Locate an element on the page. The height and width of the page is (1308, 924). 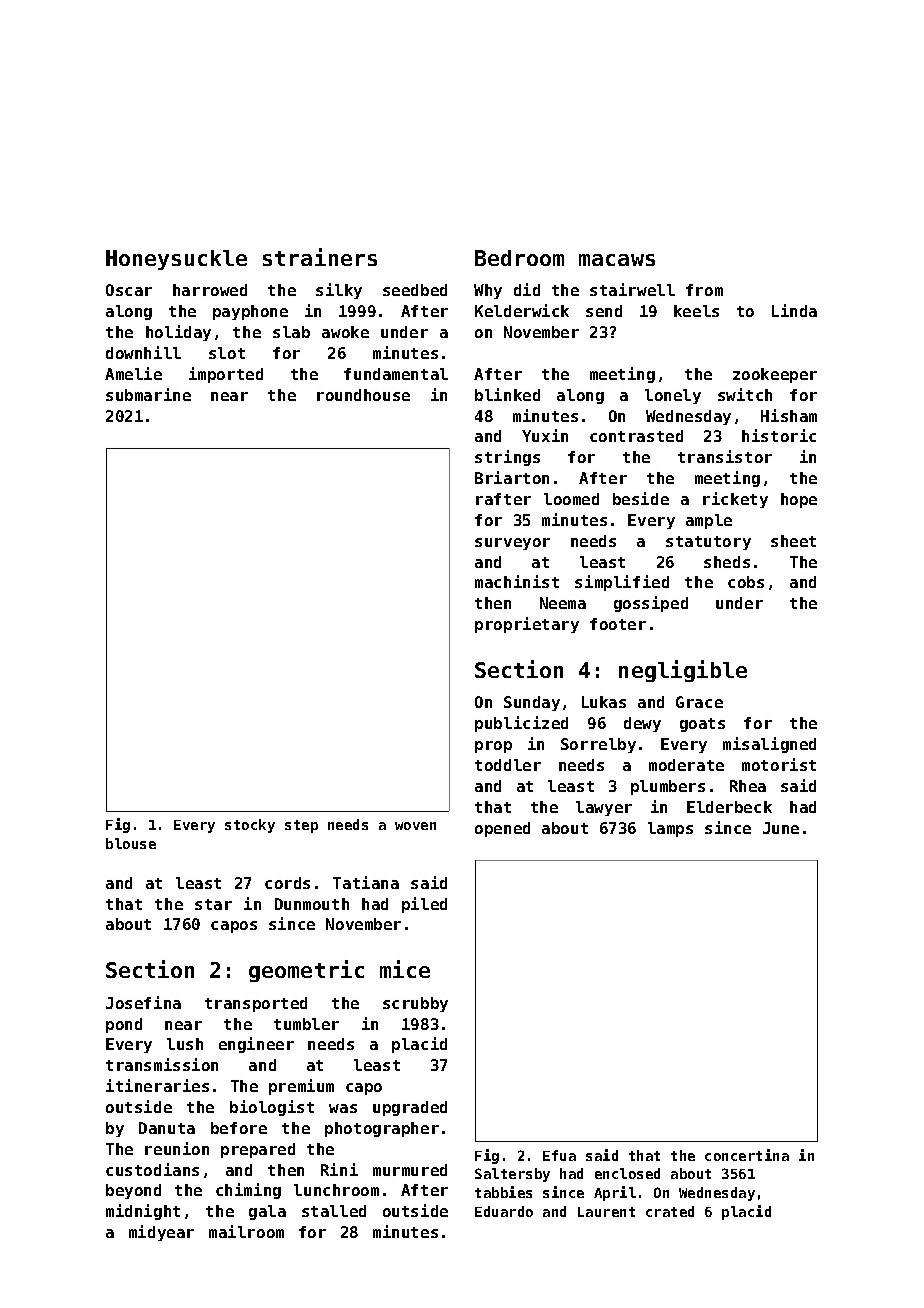
keels is located at coordinates (696, 311).
